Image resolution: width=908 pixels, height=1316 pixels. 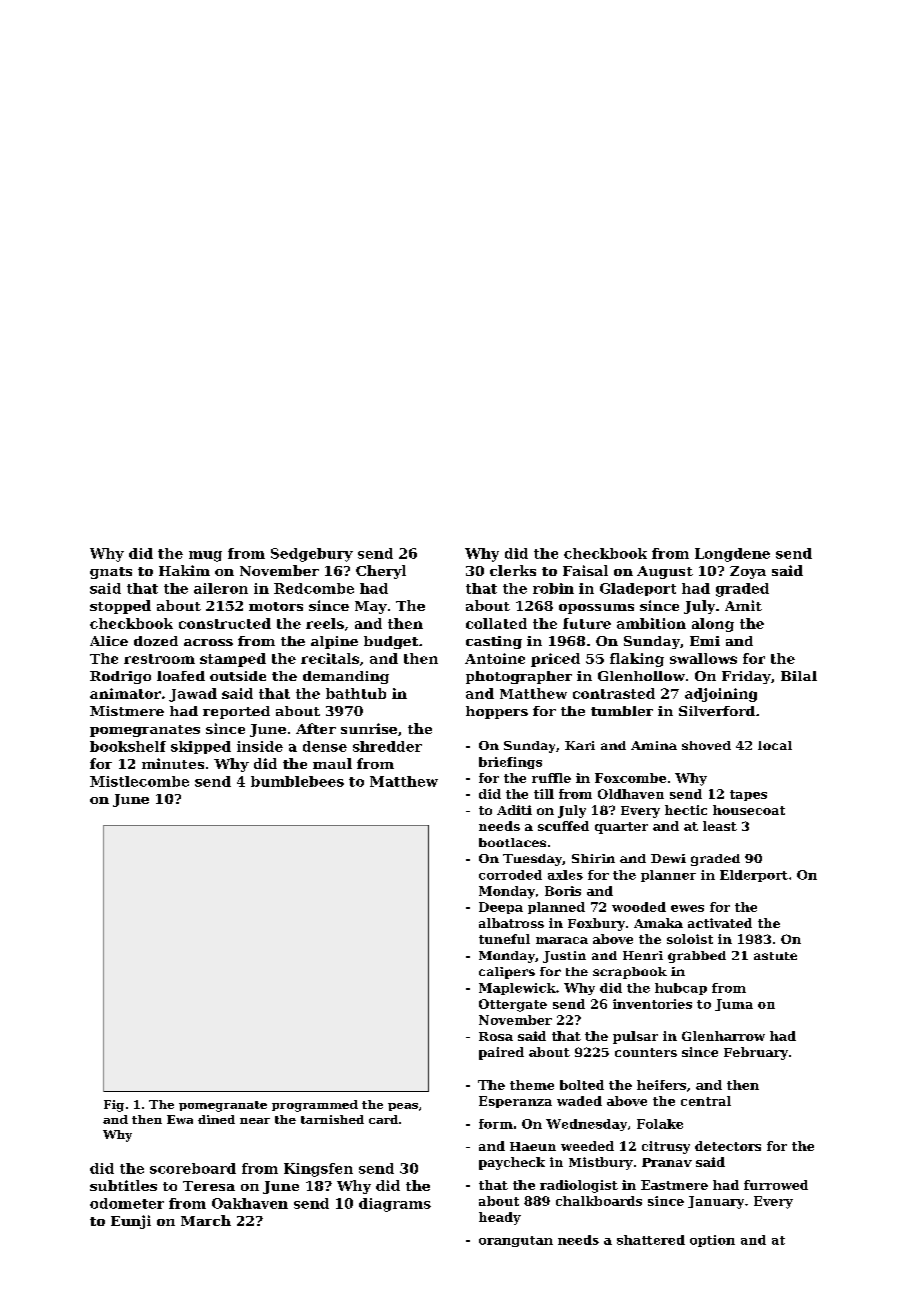 I want to click on tumbler, so click(x=622, y=711).
